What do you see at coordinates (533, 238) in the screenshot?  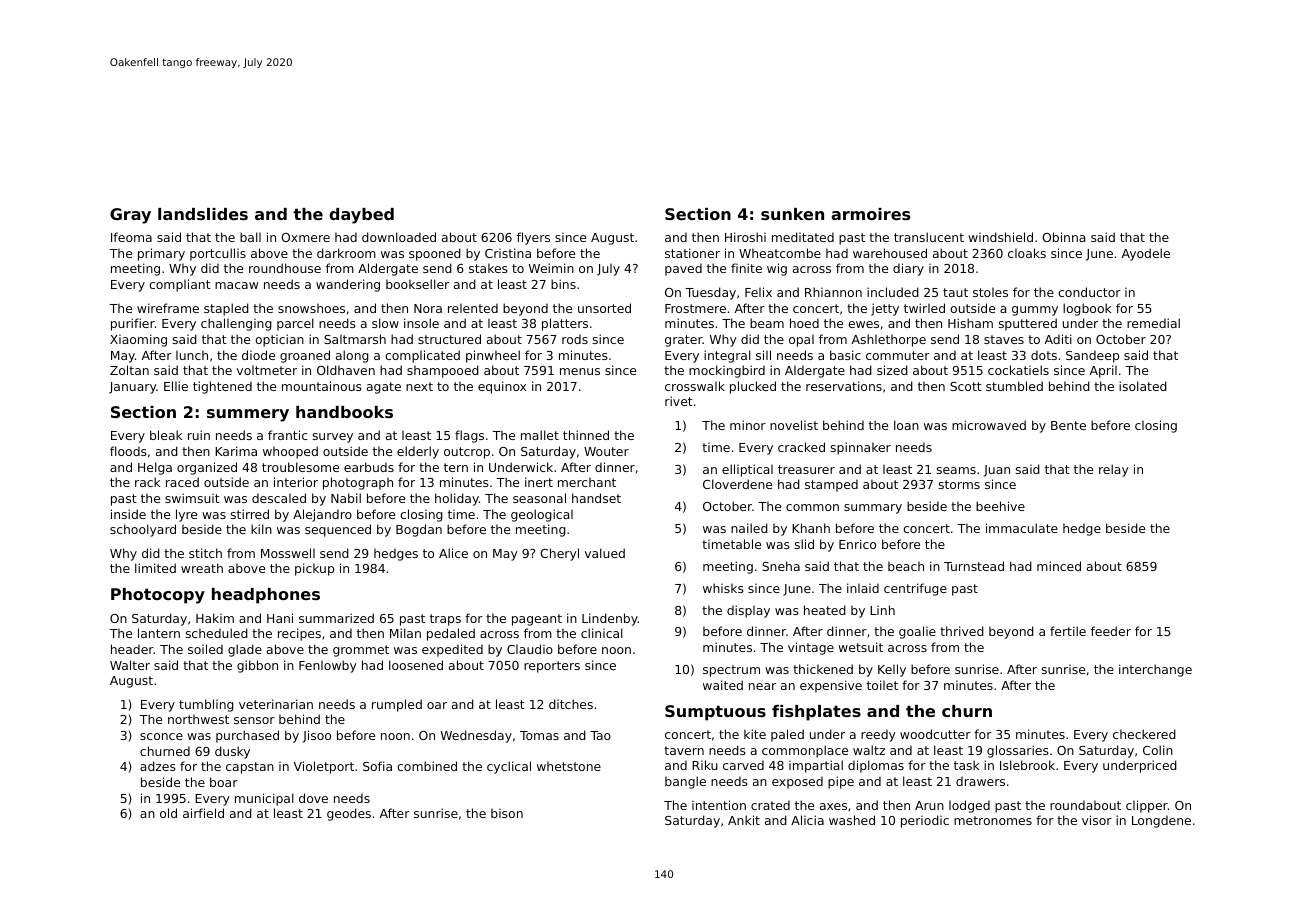 I see `flyers` at bounding box center [533, 238].
